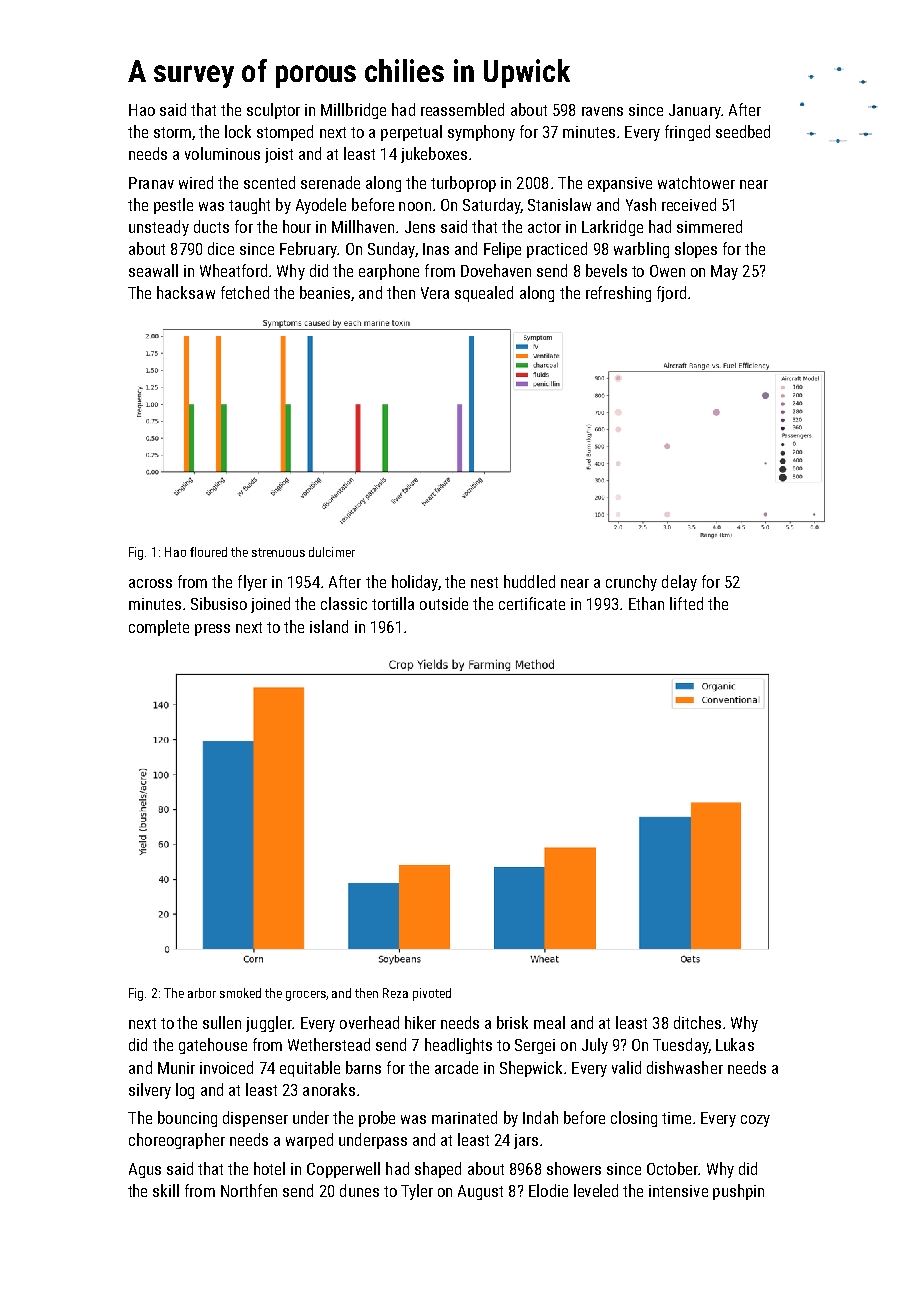 The width and height of the image is (908, 1316). Describe the element at coordinates (709, 226) in the image. I see `simmered` at that location.
